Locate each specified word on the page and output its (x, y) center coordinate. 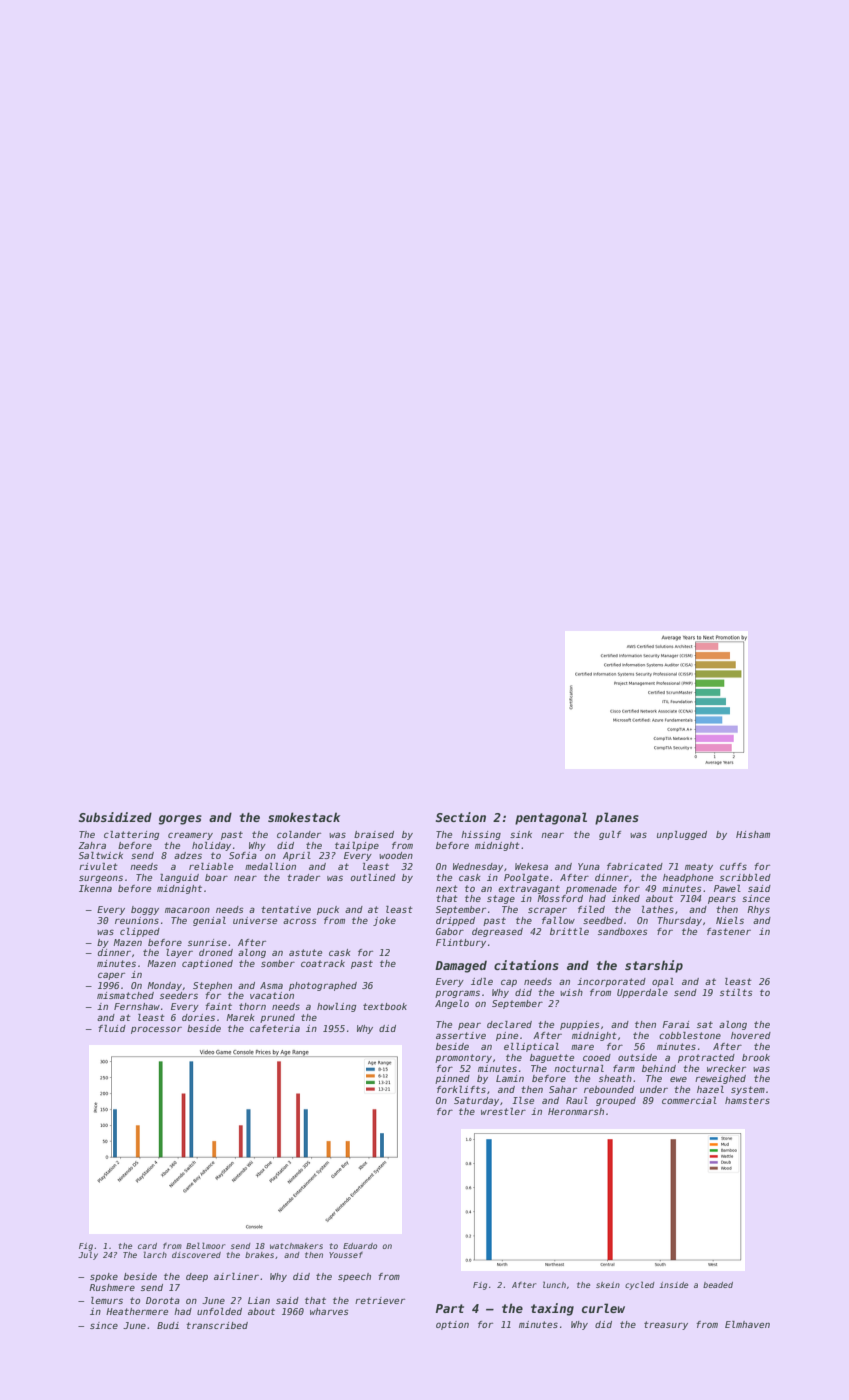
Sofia (243, 855)
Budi (168, 1325)
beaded (718, 1285)
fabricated (635, 866)
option (452, 1325)
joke (384, 921)
